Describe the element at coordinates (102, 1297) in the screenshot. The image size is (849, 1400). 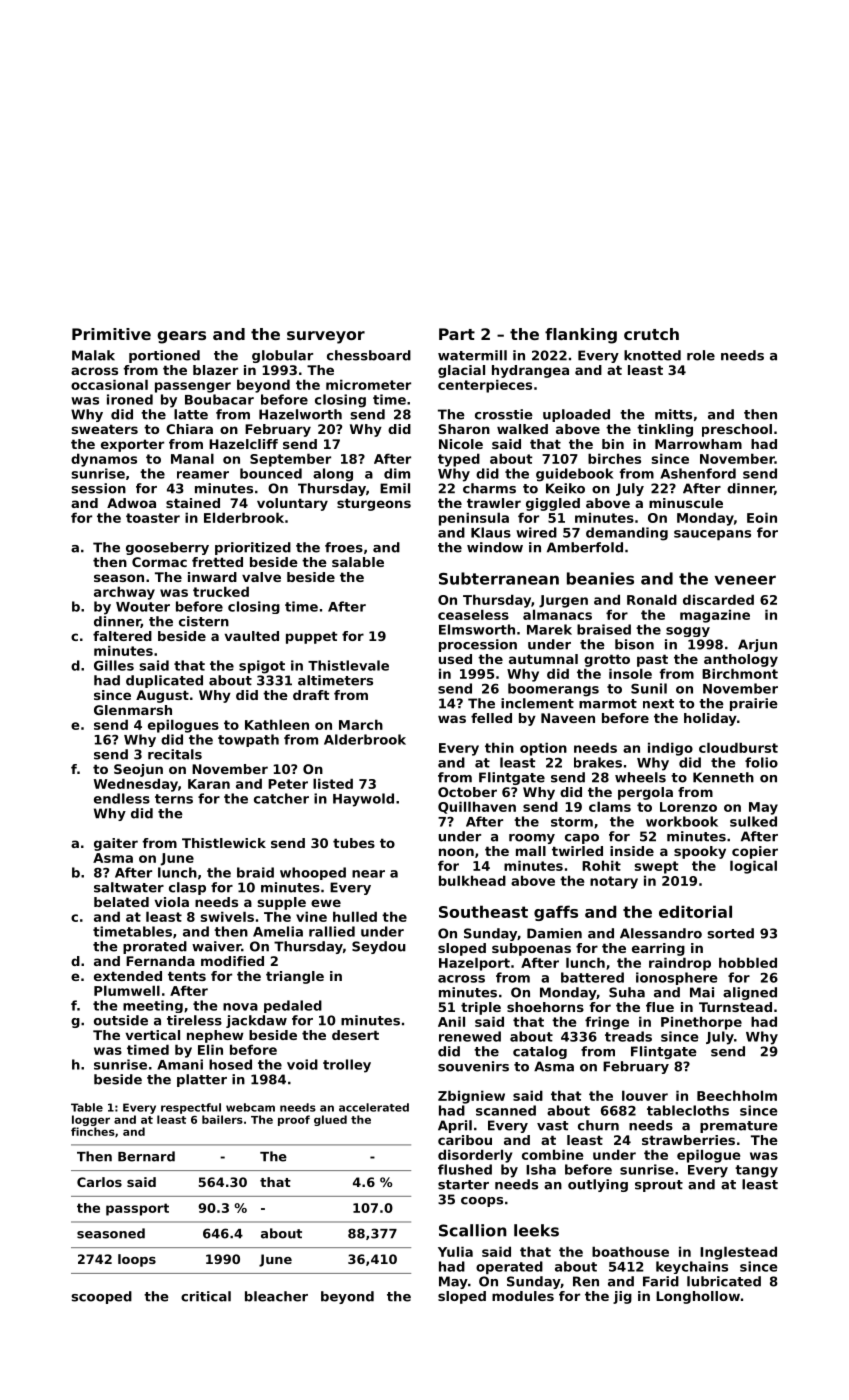
I see `scooped` at that location.
